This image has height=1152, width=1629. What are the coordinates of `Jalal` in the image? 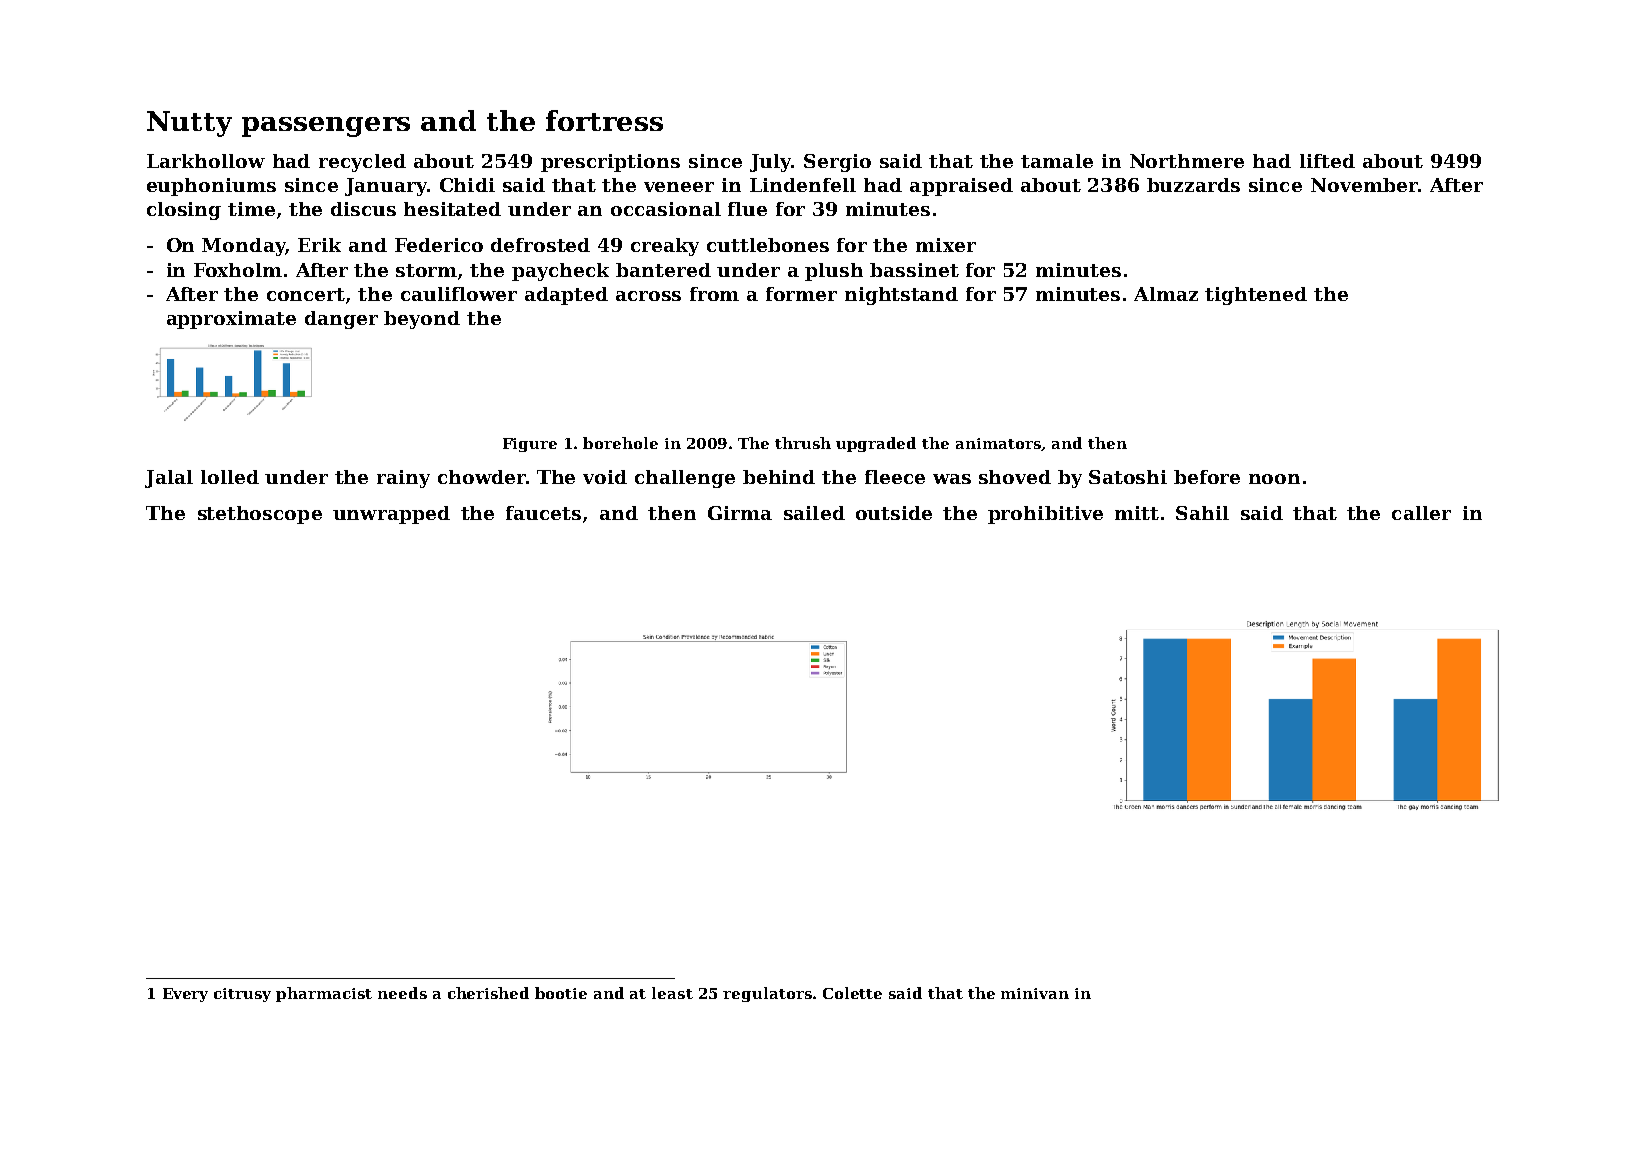 It's located at (169, 479).
